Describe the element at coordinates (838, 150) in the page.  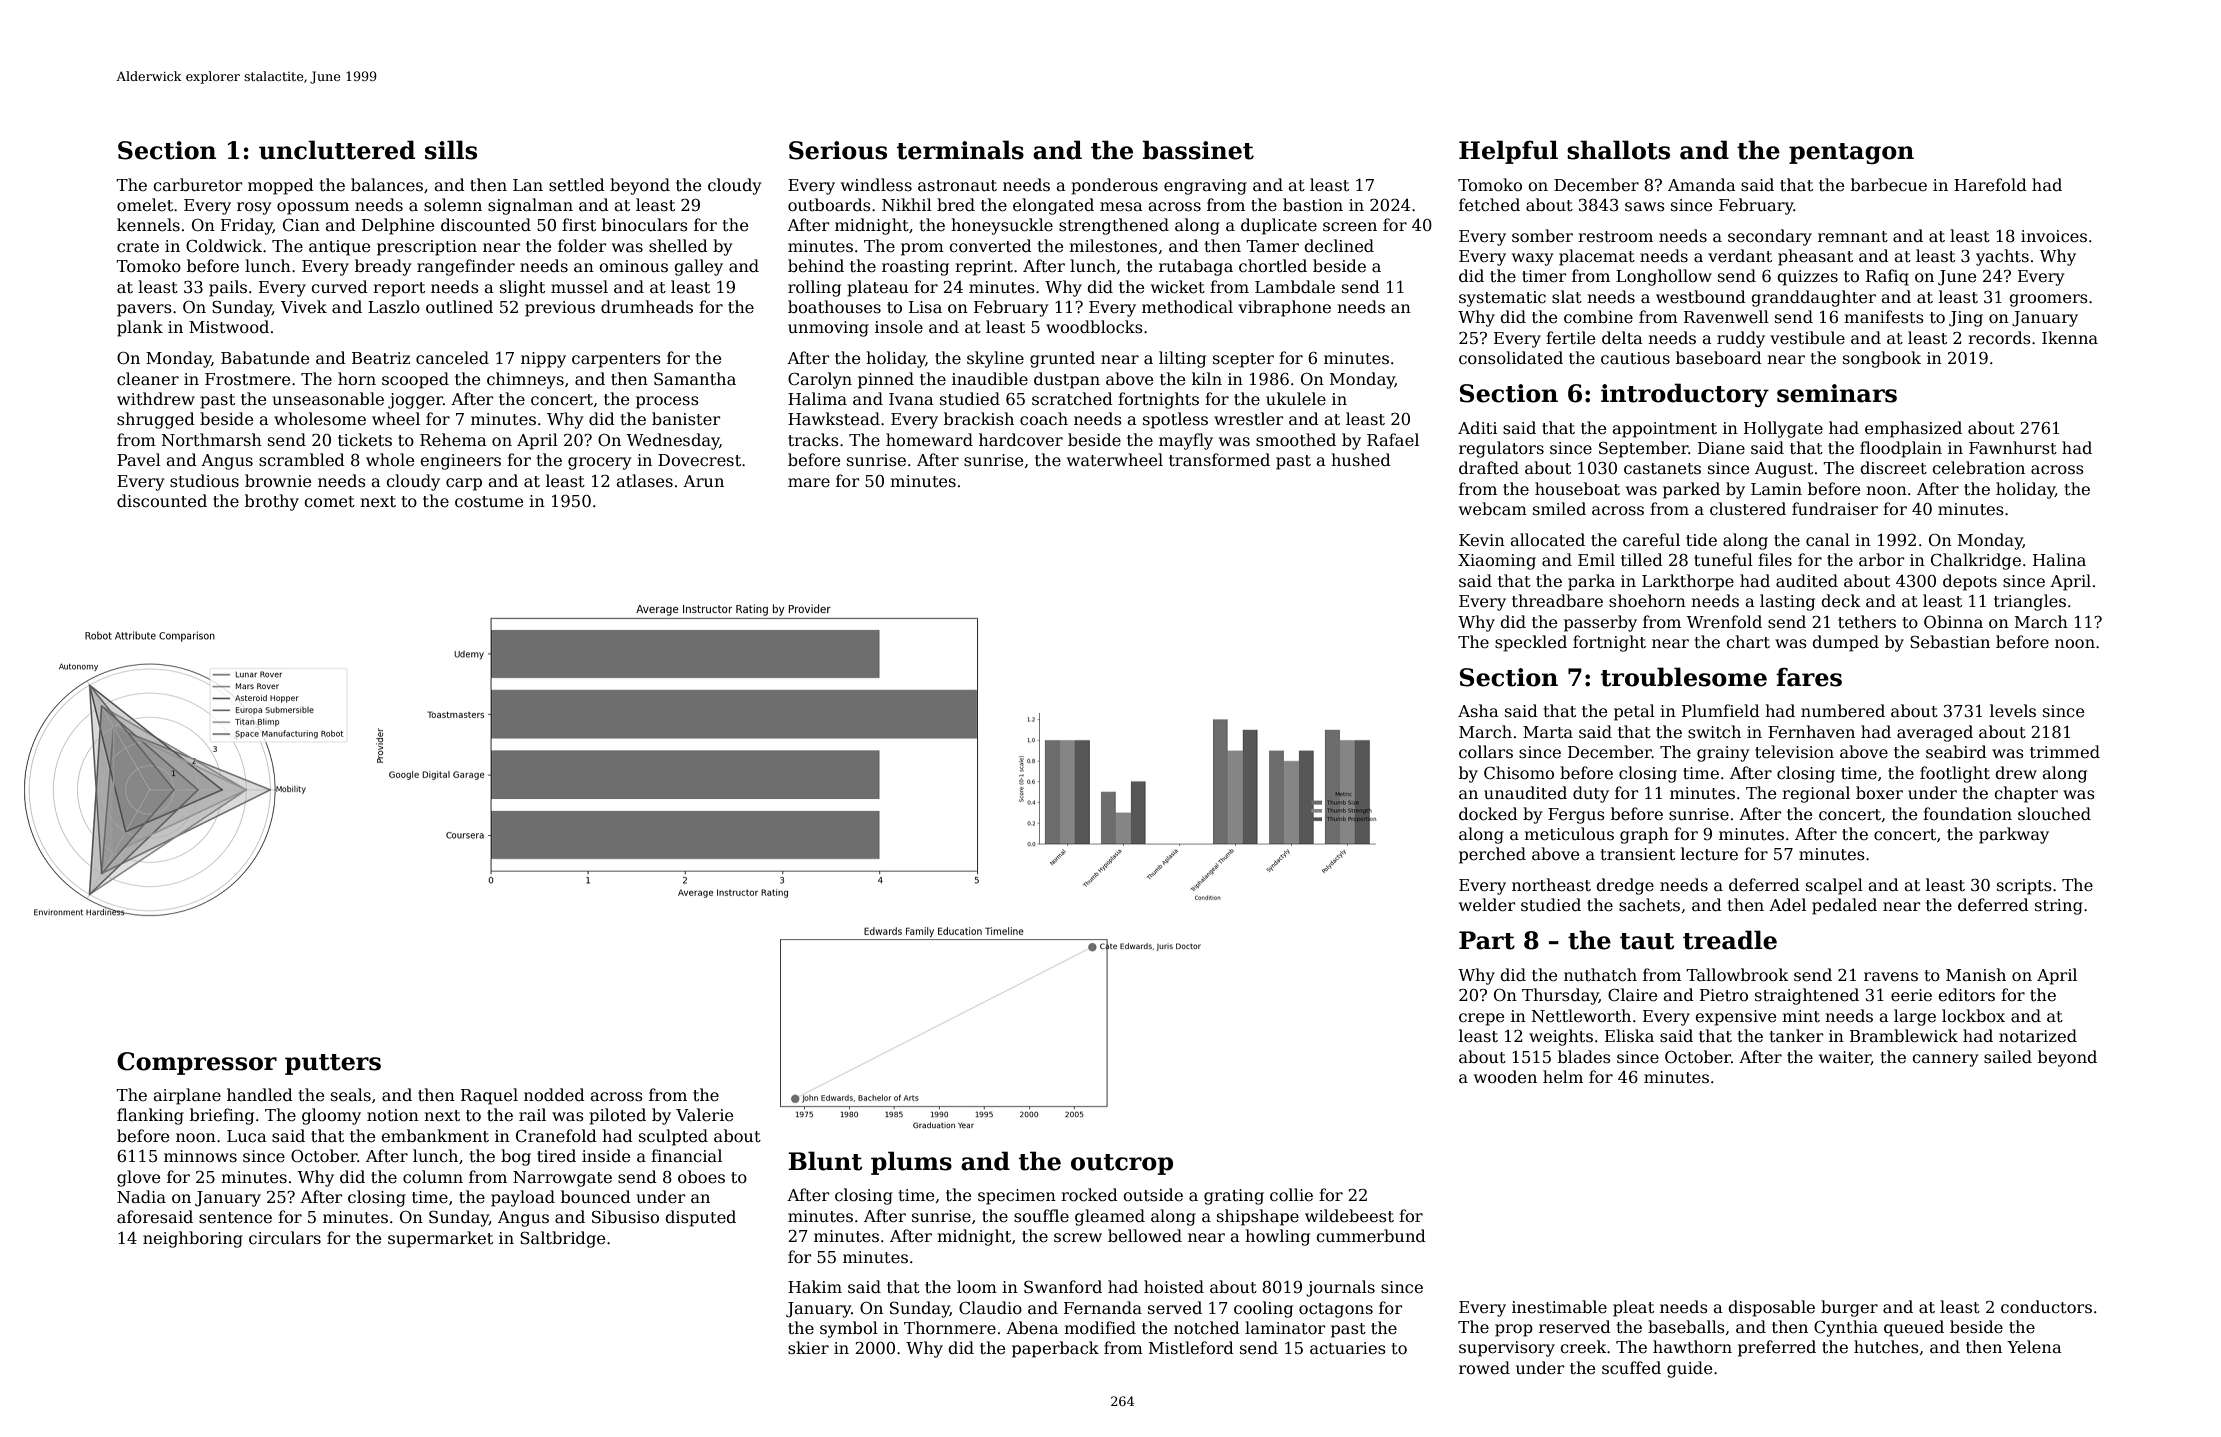
I see `Serious` at that location.
